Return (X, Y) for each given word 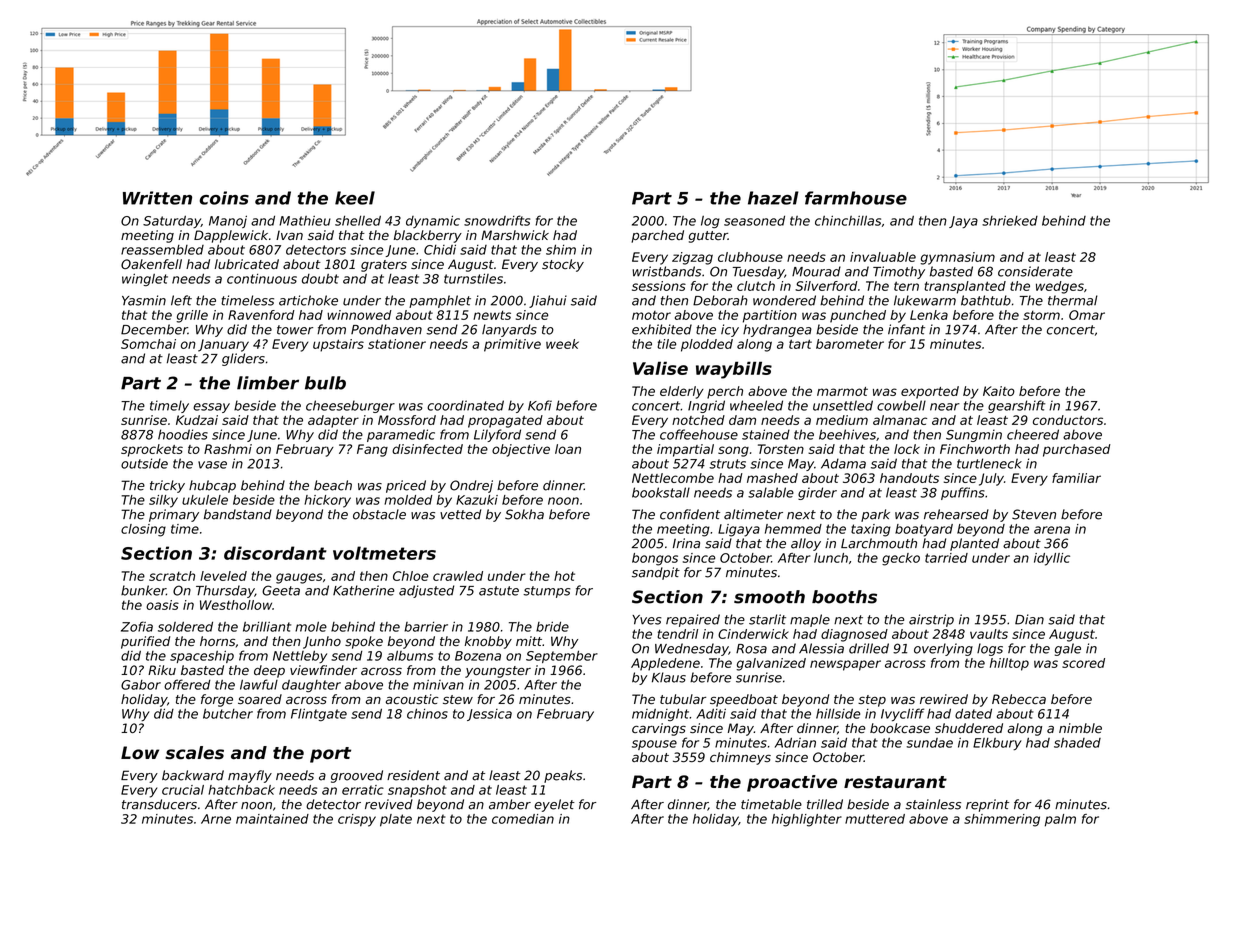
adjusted (426, 591)
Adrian (795, 742)
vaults (989, 634)
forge (217, 700)
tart (800, 344)
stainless (933, 804)
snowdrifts (497, 220)
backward (193, 775)
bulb (325, 383)
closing (143, 530)
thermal (1073, 300)
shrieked (1010, 220)
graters (384, 266)
